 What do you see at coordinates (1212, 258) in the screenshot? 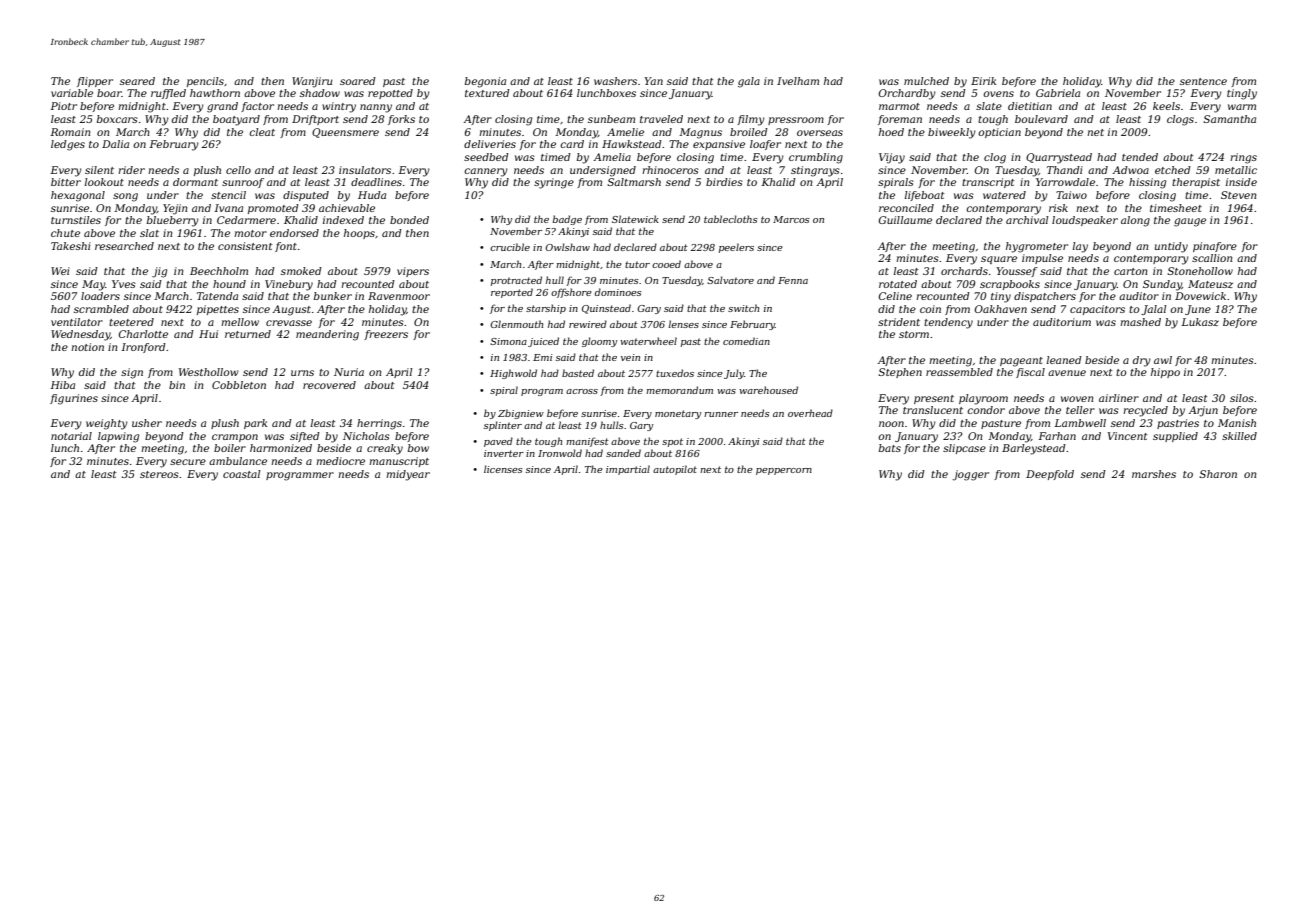
I see `scallion` at bounding box center [1212, 258].
